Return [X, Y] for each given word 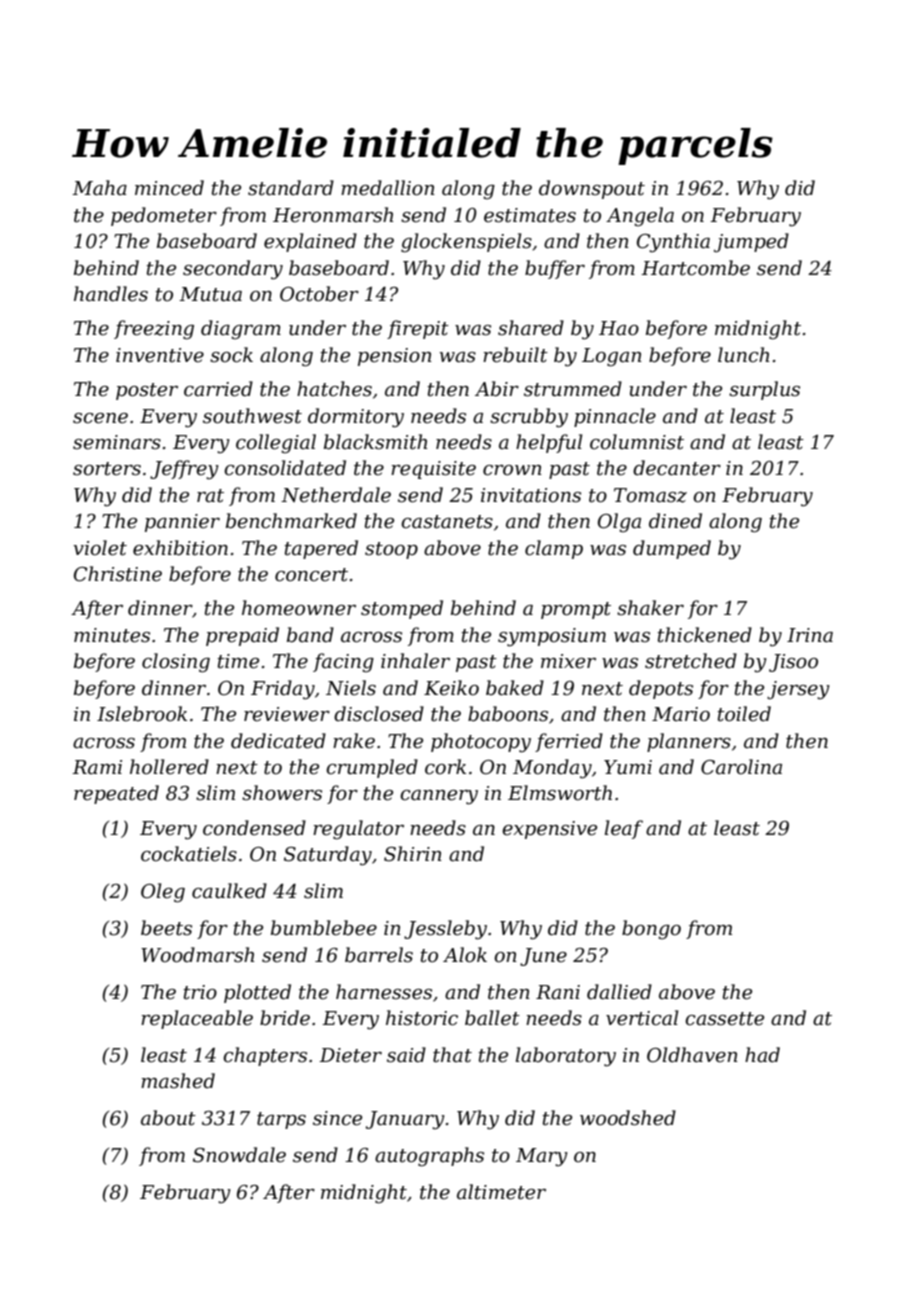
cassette [724, 1019]
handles [111, 294]
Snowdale [239, 1155]
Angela [640, 216]
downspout [592, 189]
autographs [429, 1157]
